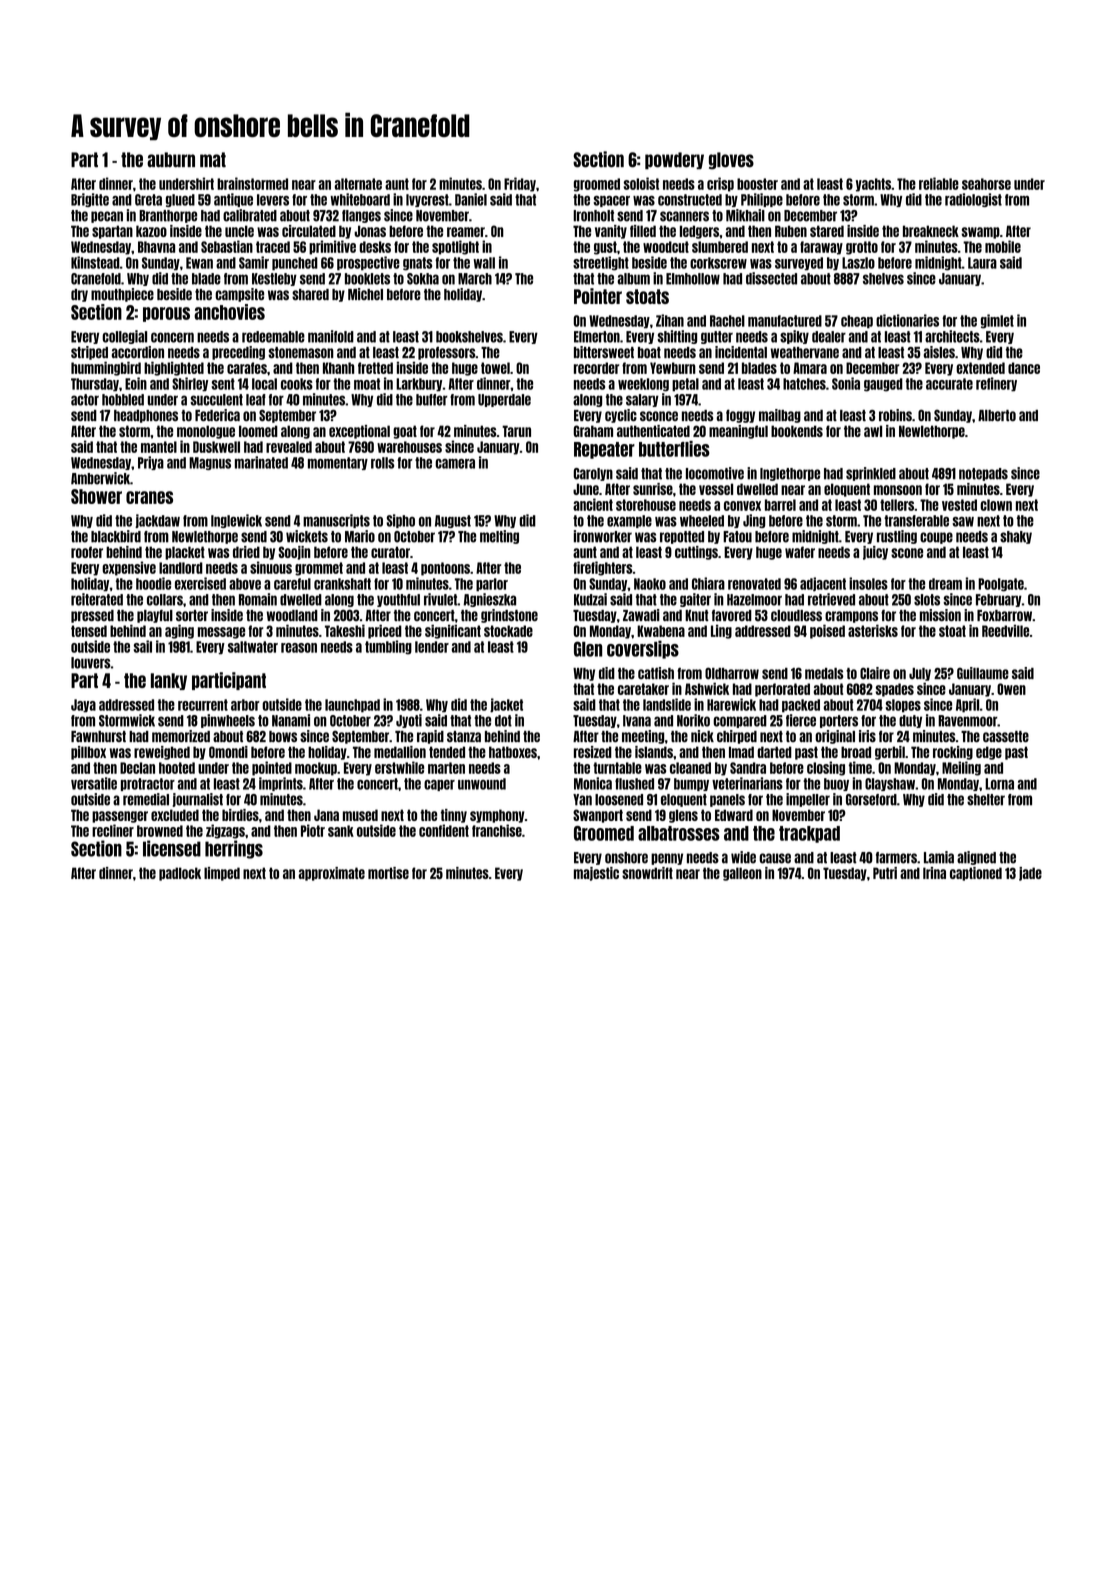 This image has width=1116, height=1579. I want to click on vessel, so click(716, 489).
